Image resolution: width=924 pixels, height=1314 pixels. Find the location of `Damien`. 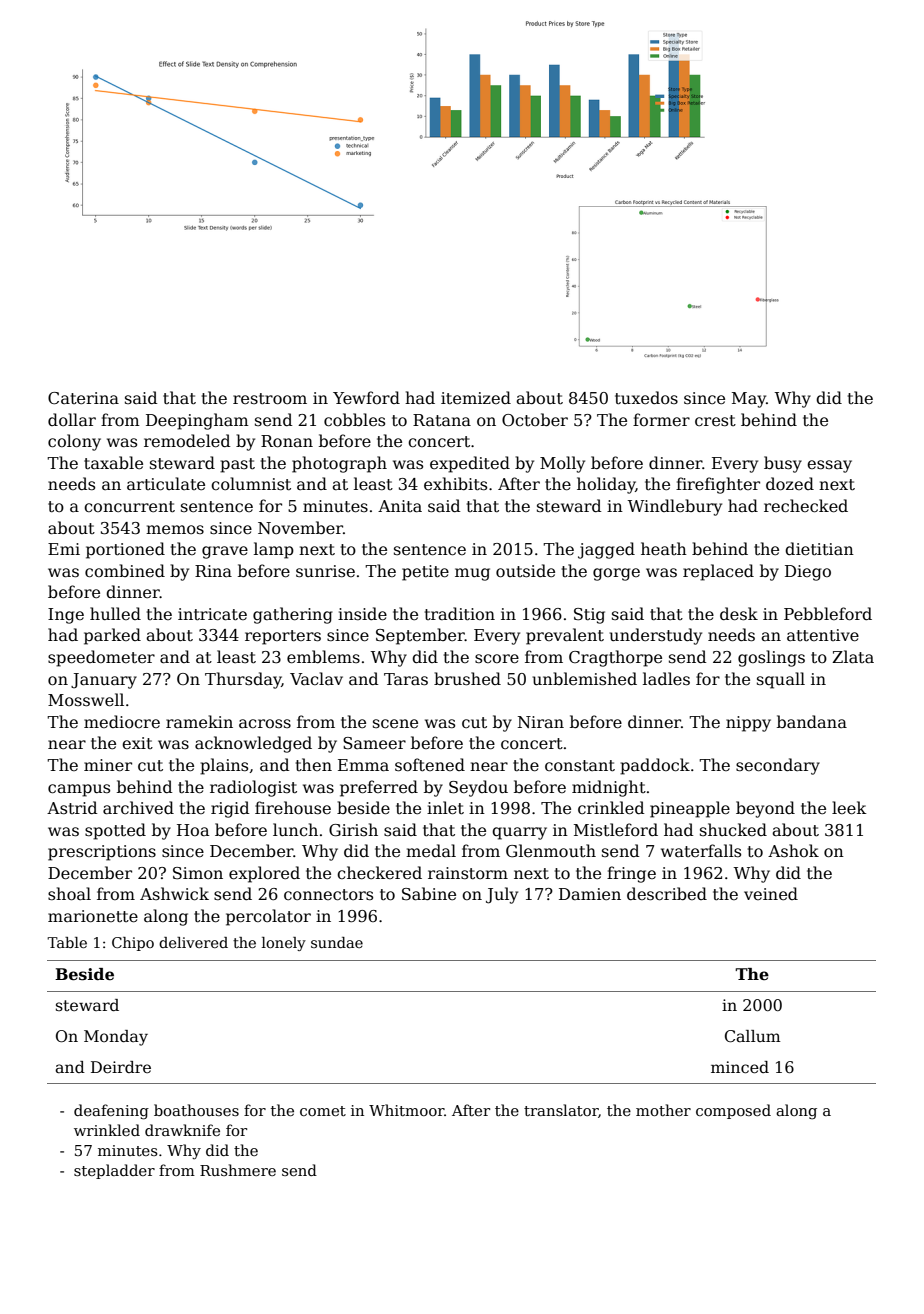

Damien is located at coordinates (590, 894).
